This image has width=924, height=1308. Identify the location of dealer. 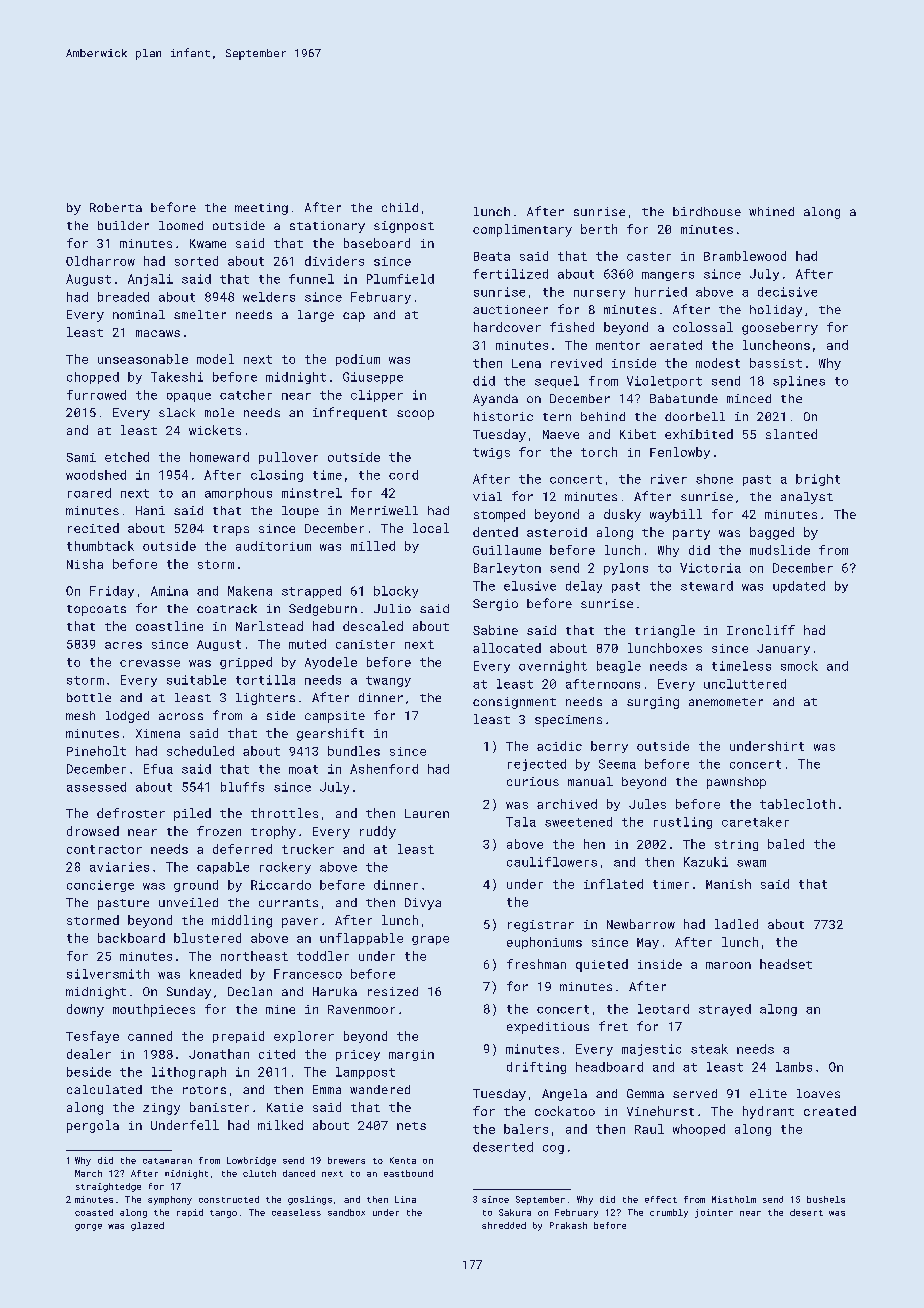
(89, 1054).
